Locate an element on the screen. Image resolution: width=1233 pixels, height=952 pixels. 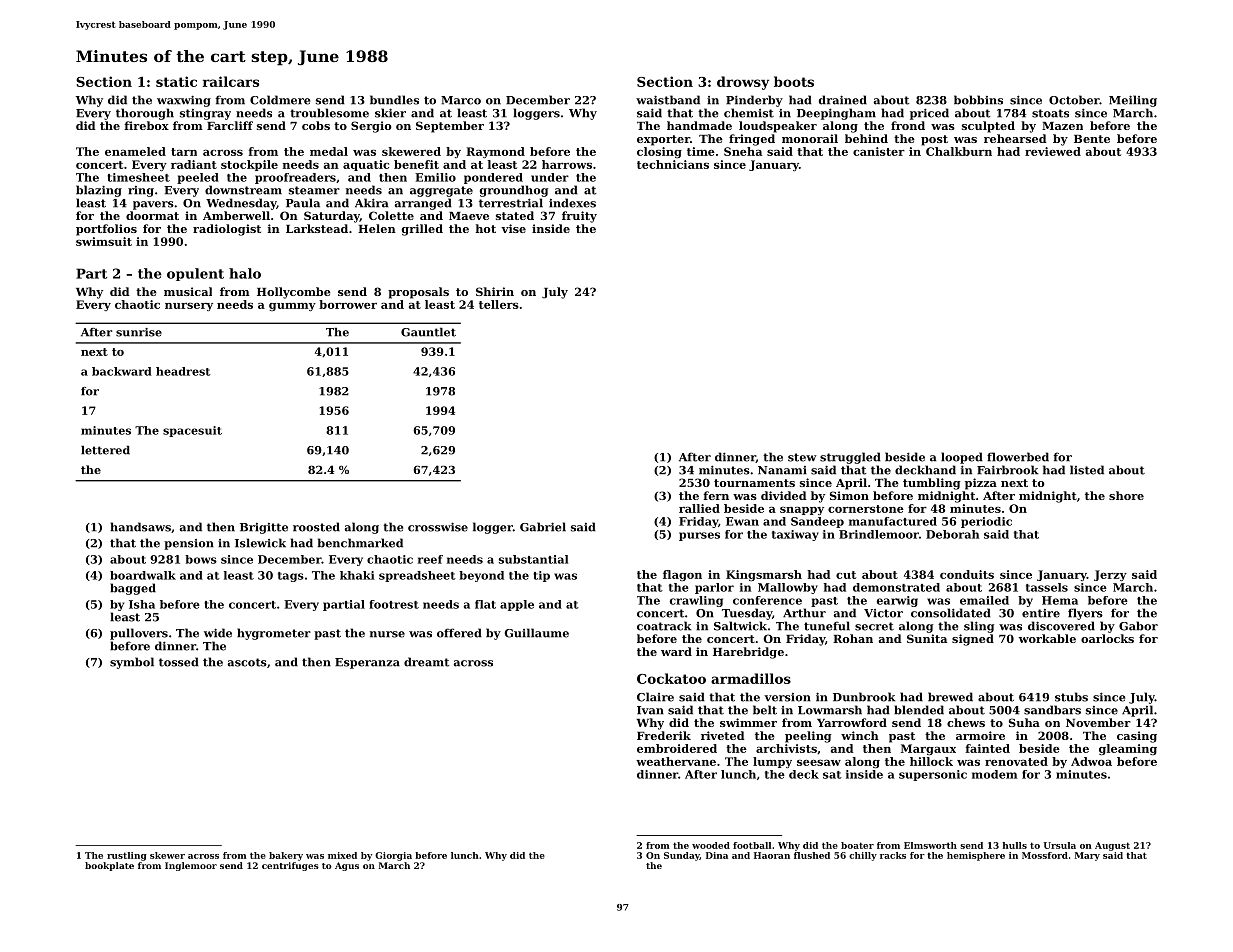
tellers is located at coordinates (499, 304).
